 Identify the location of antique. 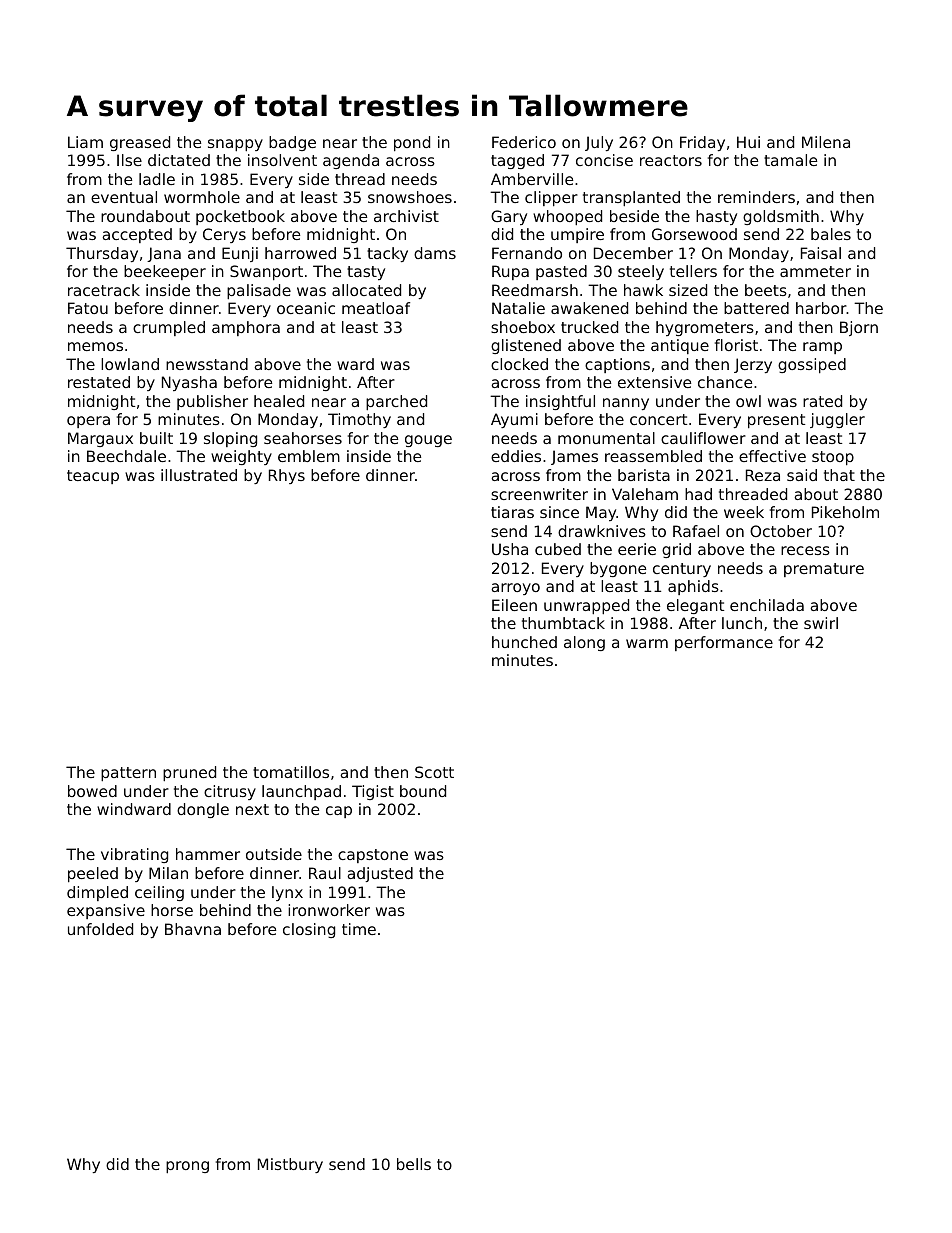
(680, 346).
